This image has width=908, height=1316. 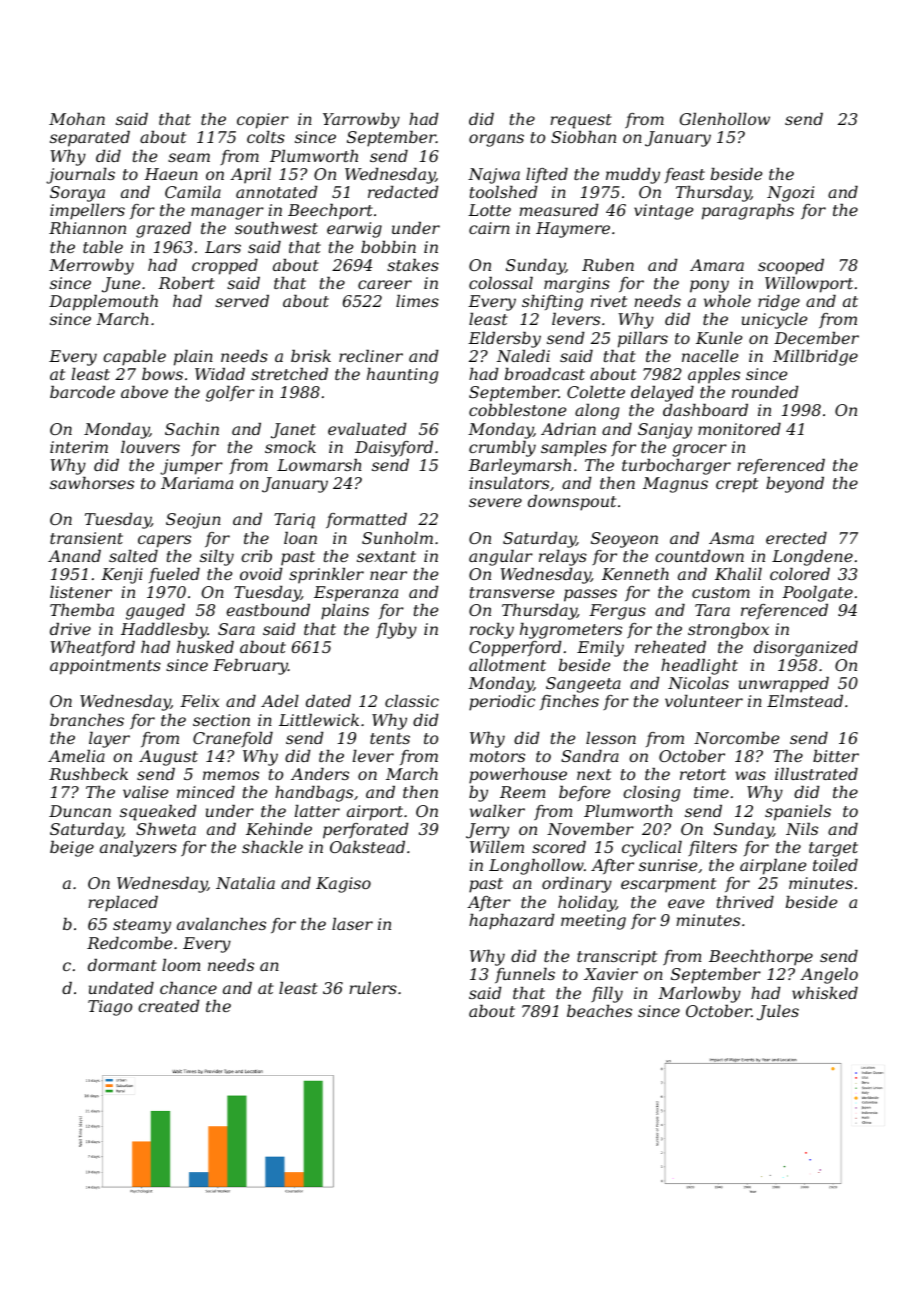 I want to click on Nils, so click(x=802, y=829).
